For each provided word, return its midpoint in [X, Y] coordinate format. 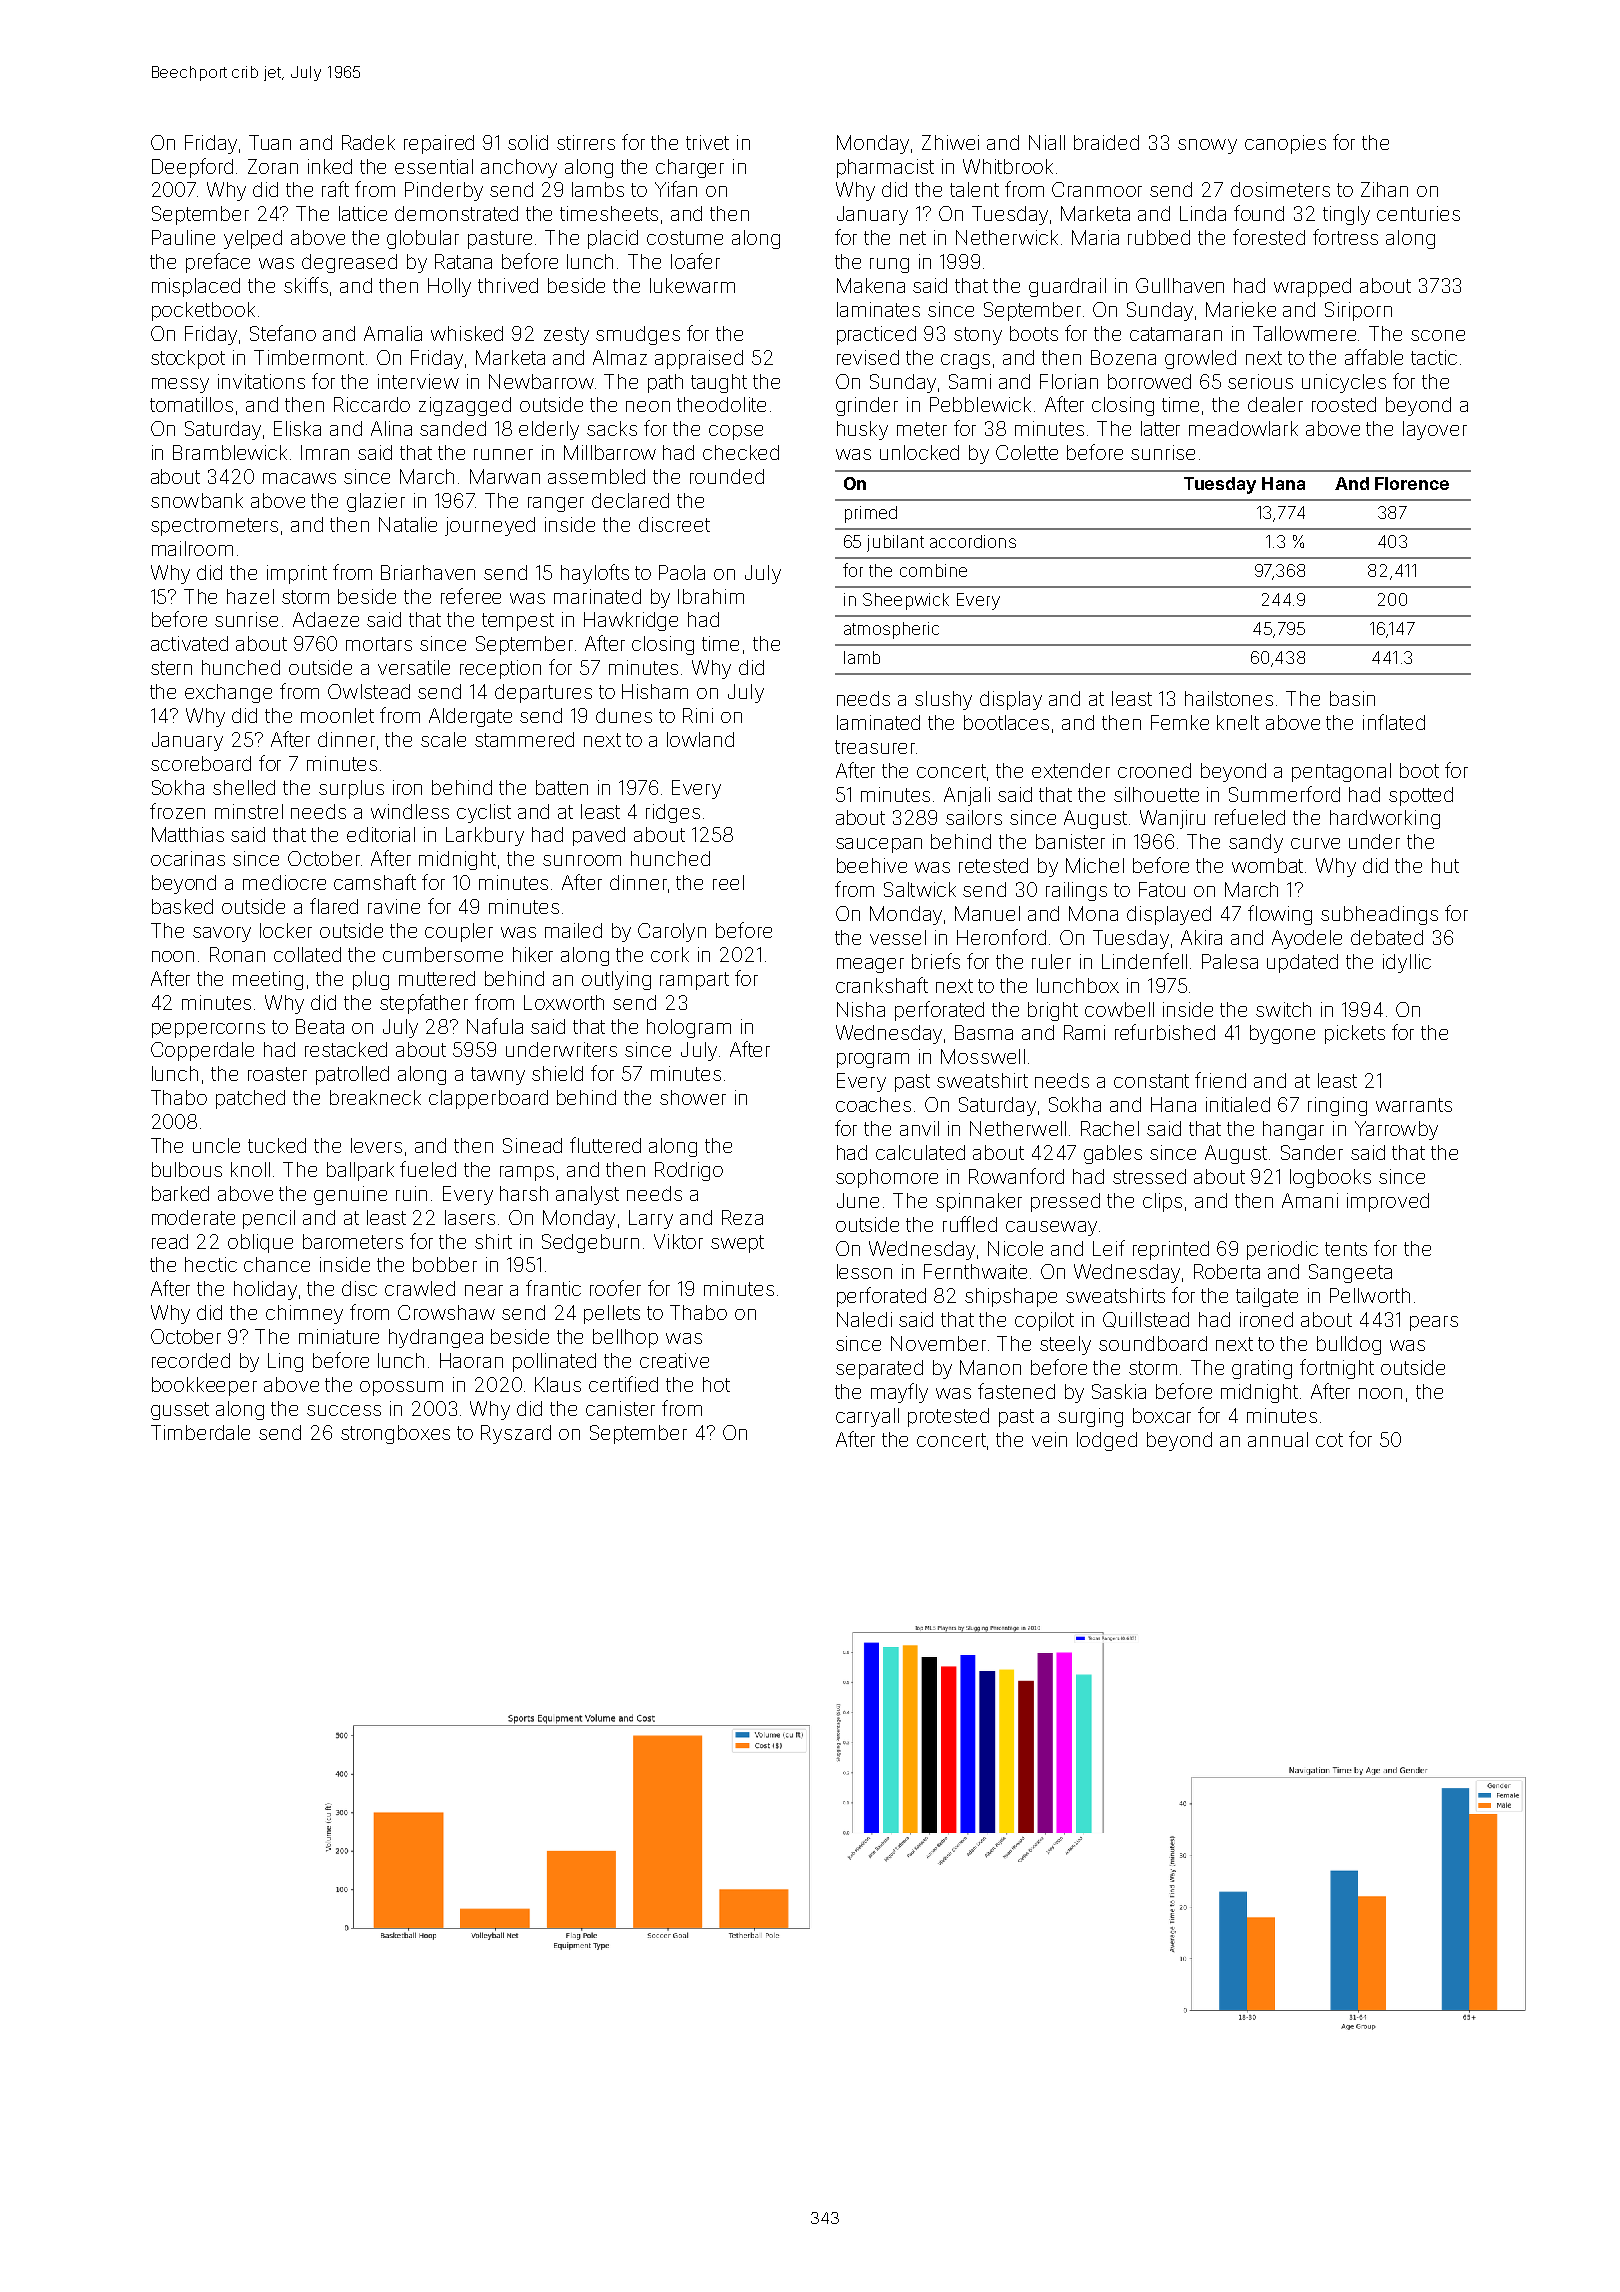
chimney [304, 1314]
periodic [1282, 1250]
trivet [707, 142]
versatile [414, 667]
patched [250, 1099]
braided [1106, 142]
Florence [1412, 483]
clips [1162, 1202]
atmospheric [891, 630]
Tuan [270, 142]
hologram [689, 1028]
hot [716, 1384]
